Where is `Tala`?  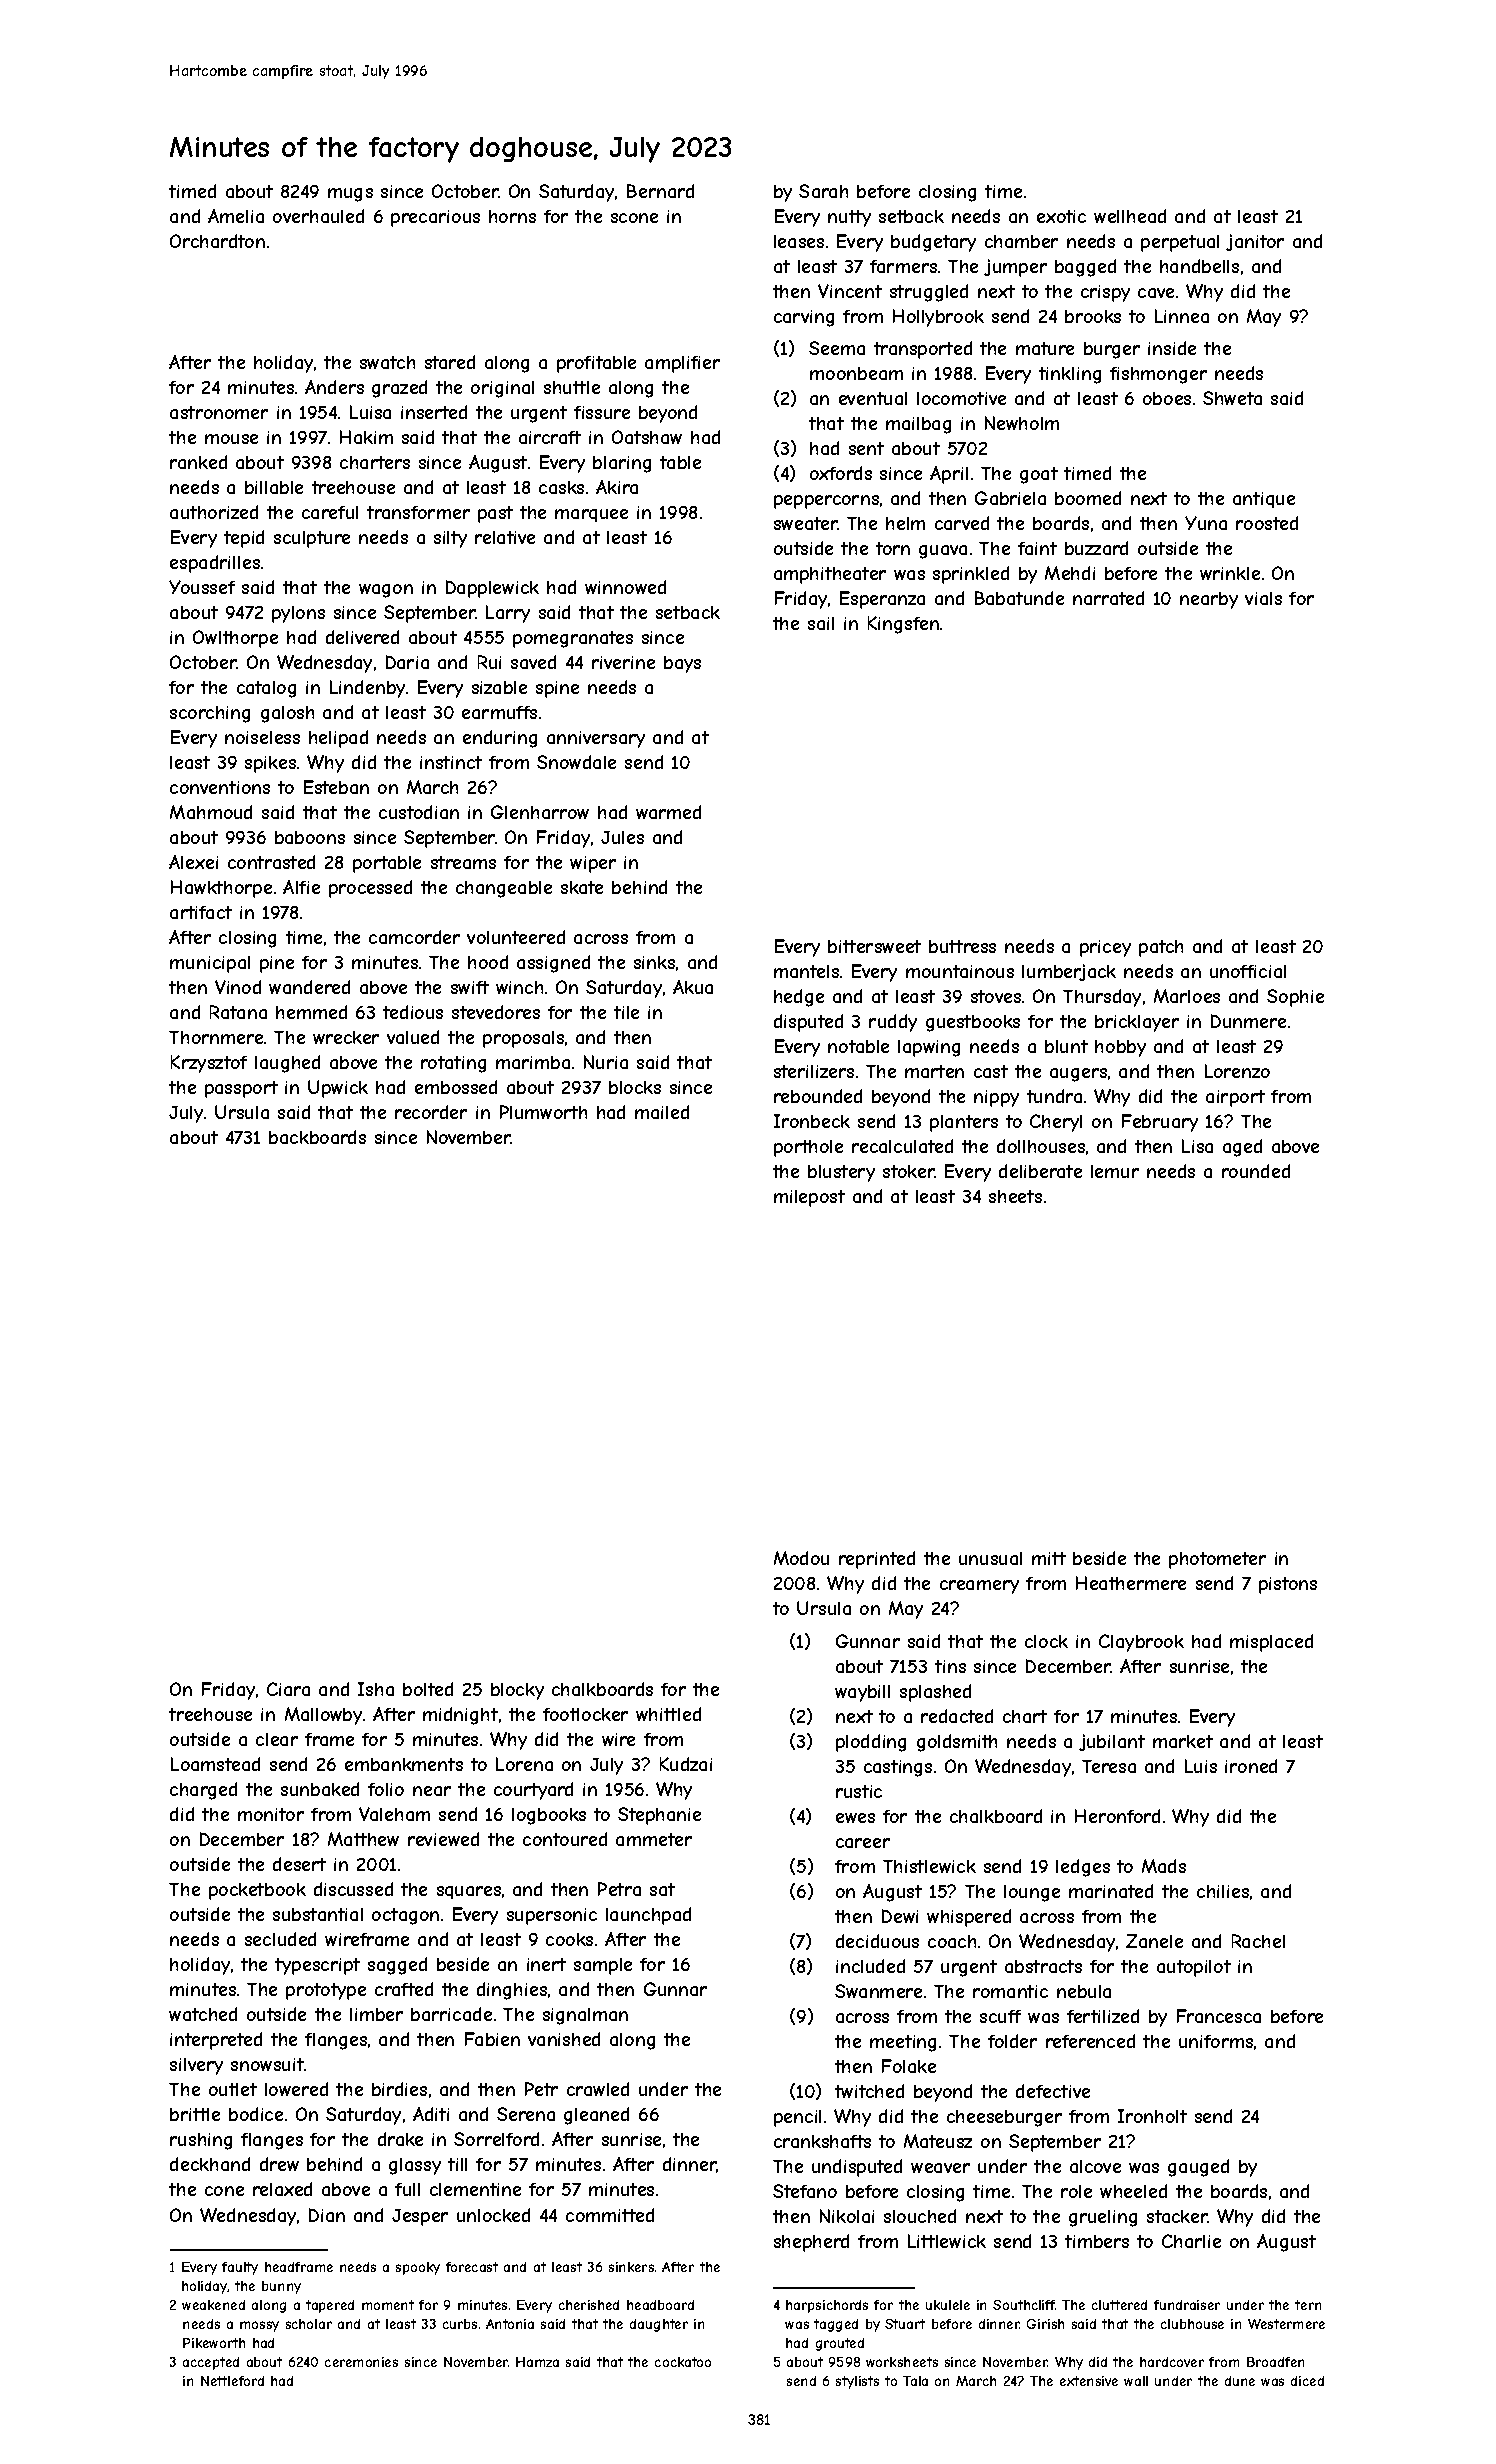 Tala is located at coordinates (915, 2381).
